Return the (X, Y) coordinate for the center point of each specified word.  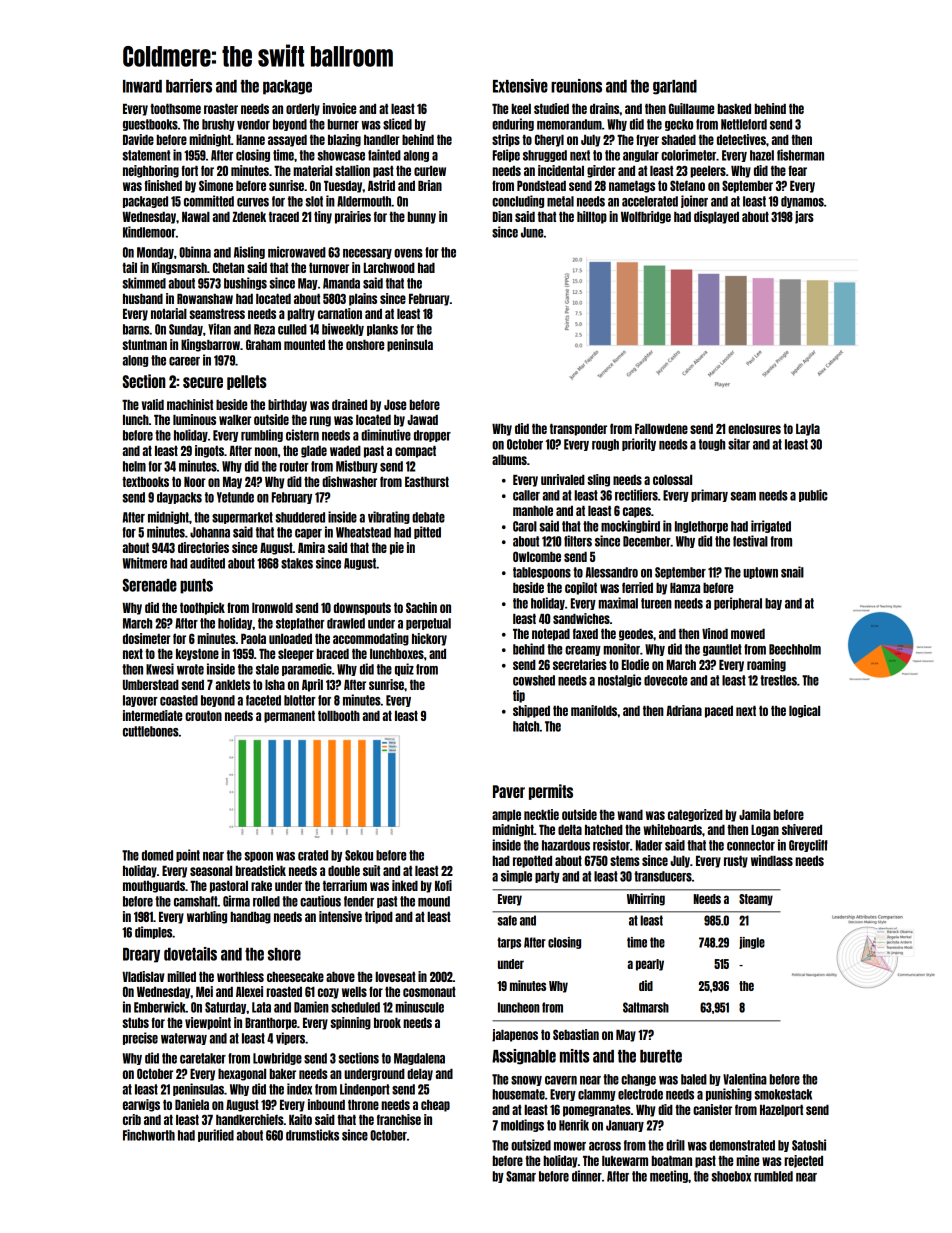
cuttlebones (151, 731)
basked (734, 109)
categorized (695, 815)
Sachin (421, 607)
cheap (435, 1106)
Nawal (196, 217)
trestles (778, 680)
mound (434, 901)
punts (196, 586)
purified (216, 1135)
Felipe (506, 155)
